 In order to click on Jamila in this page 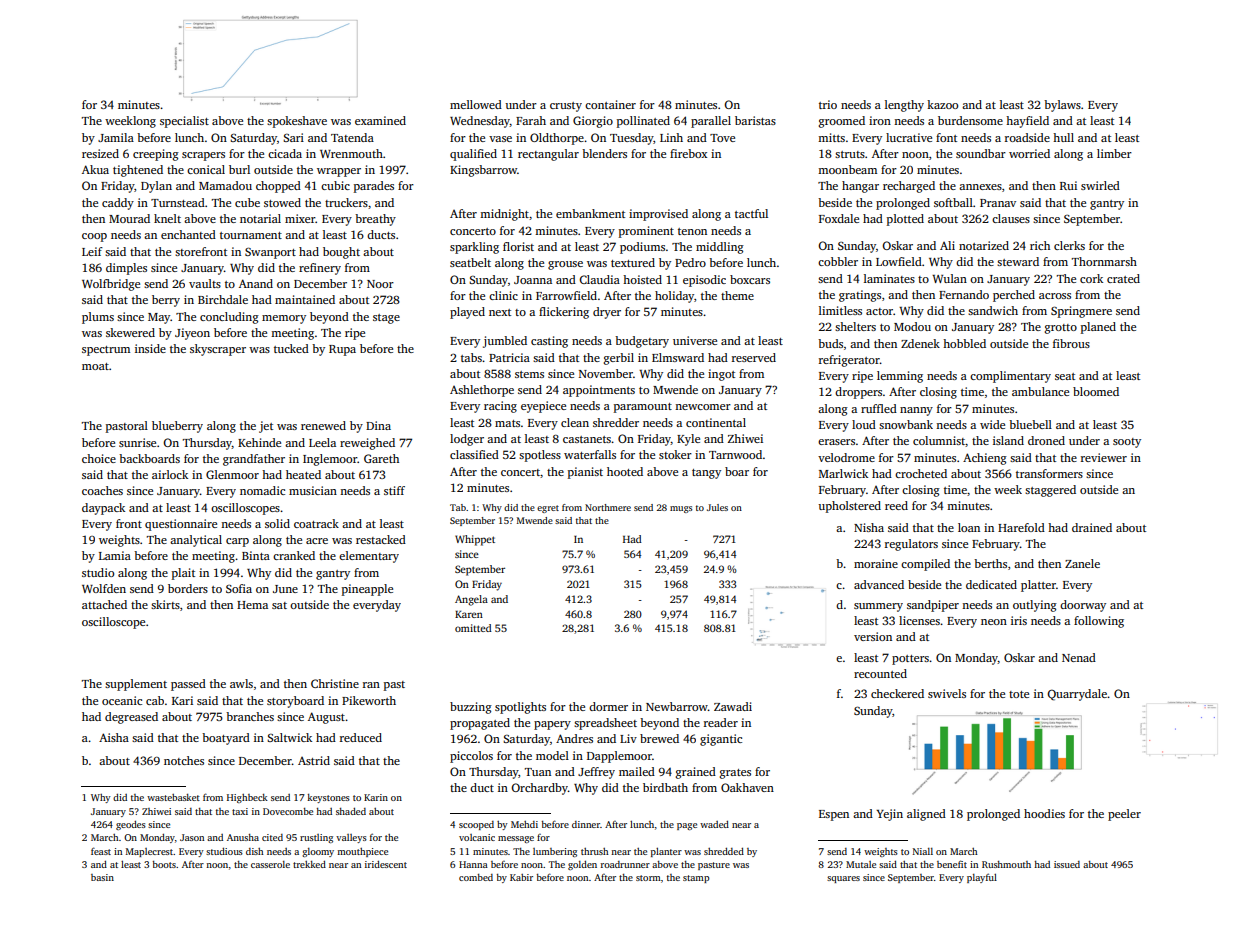, I will do `click(116, 137)`.
